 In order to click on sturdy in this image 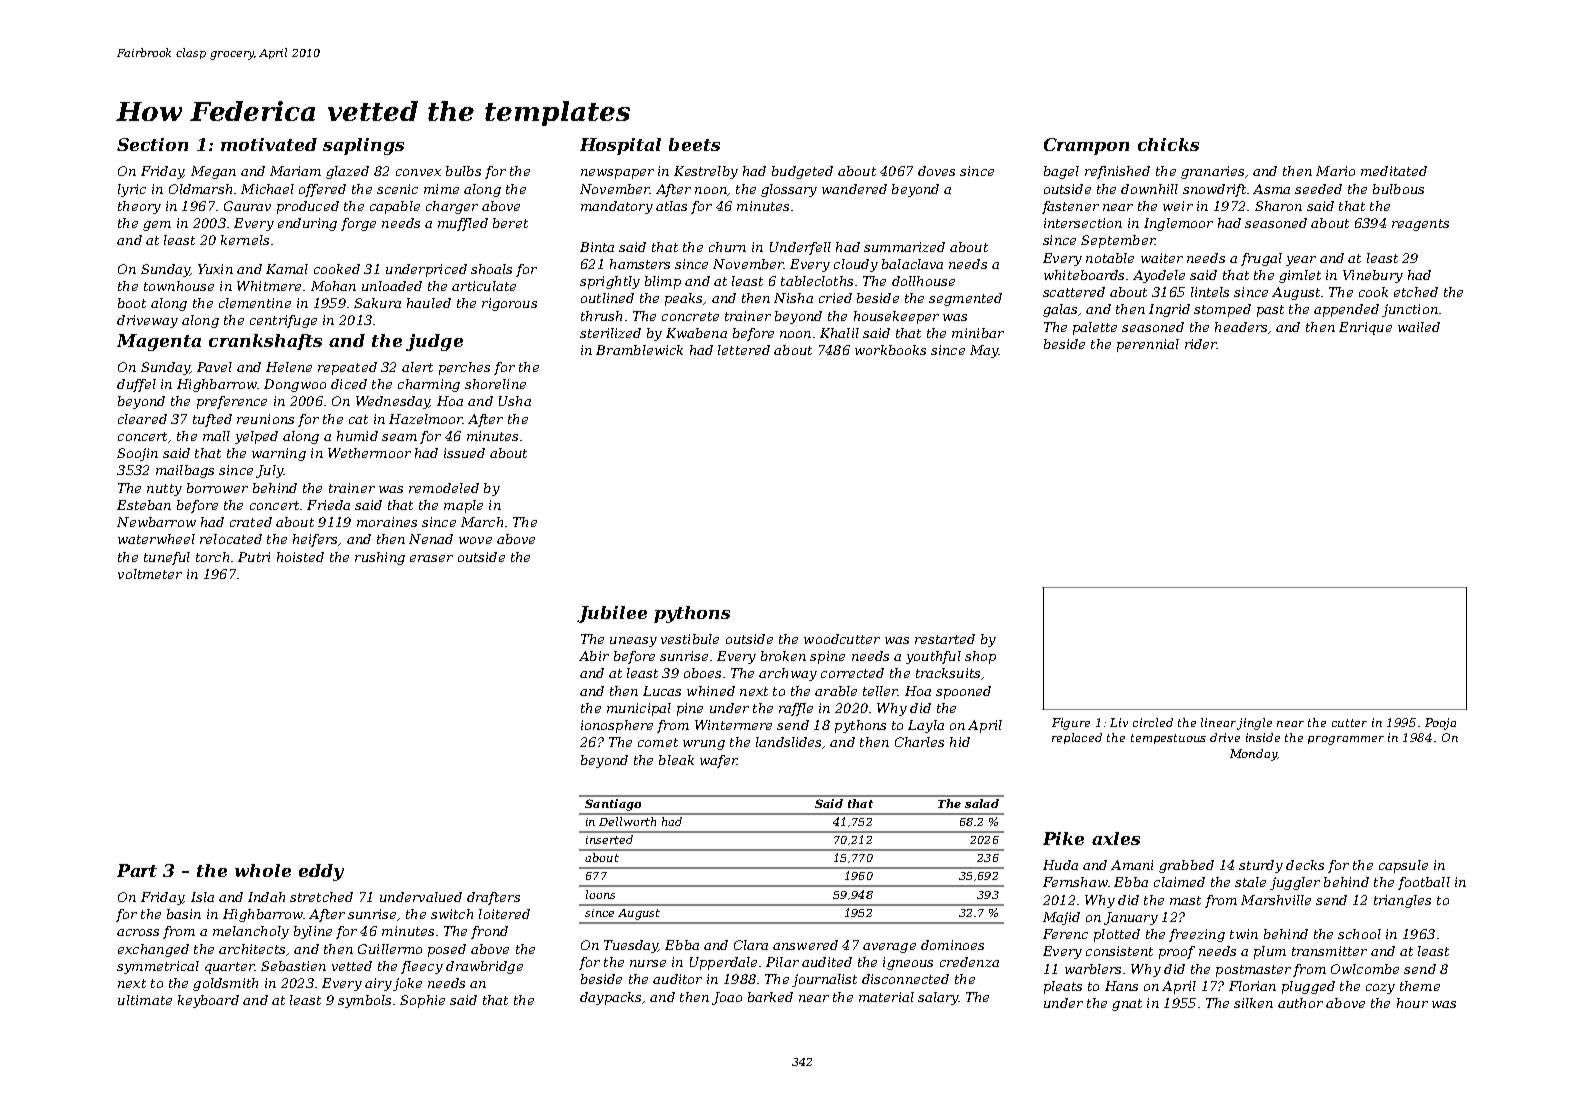, I will do `click(1261, 866)`.
